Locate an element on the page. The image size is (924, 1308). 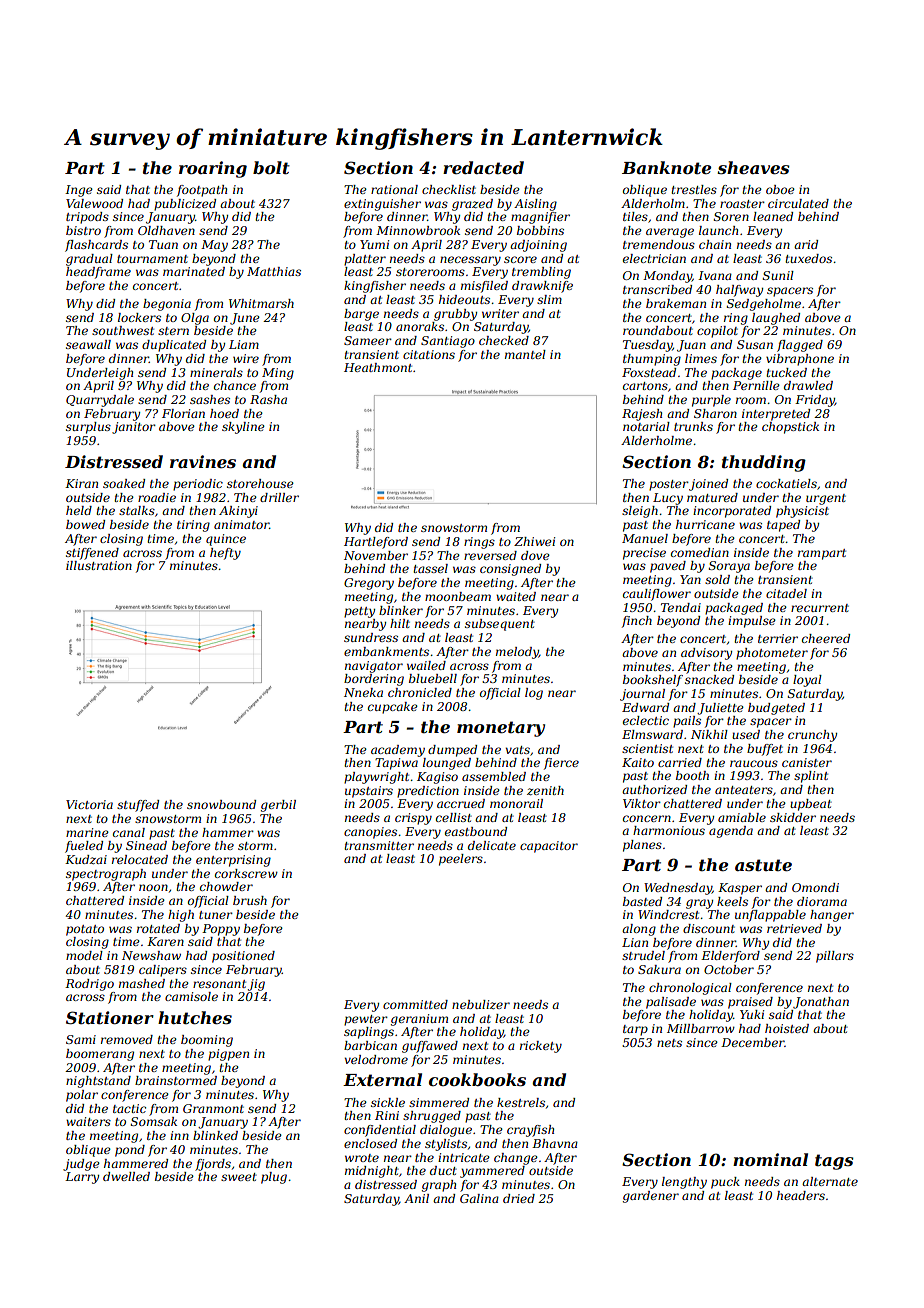
redacted is located at coordinates (483, 167).
